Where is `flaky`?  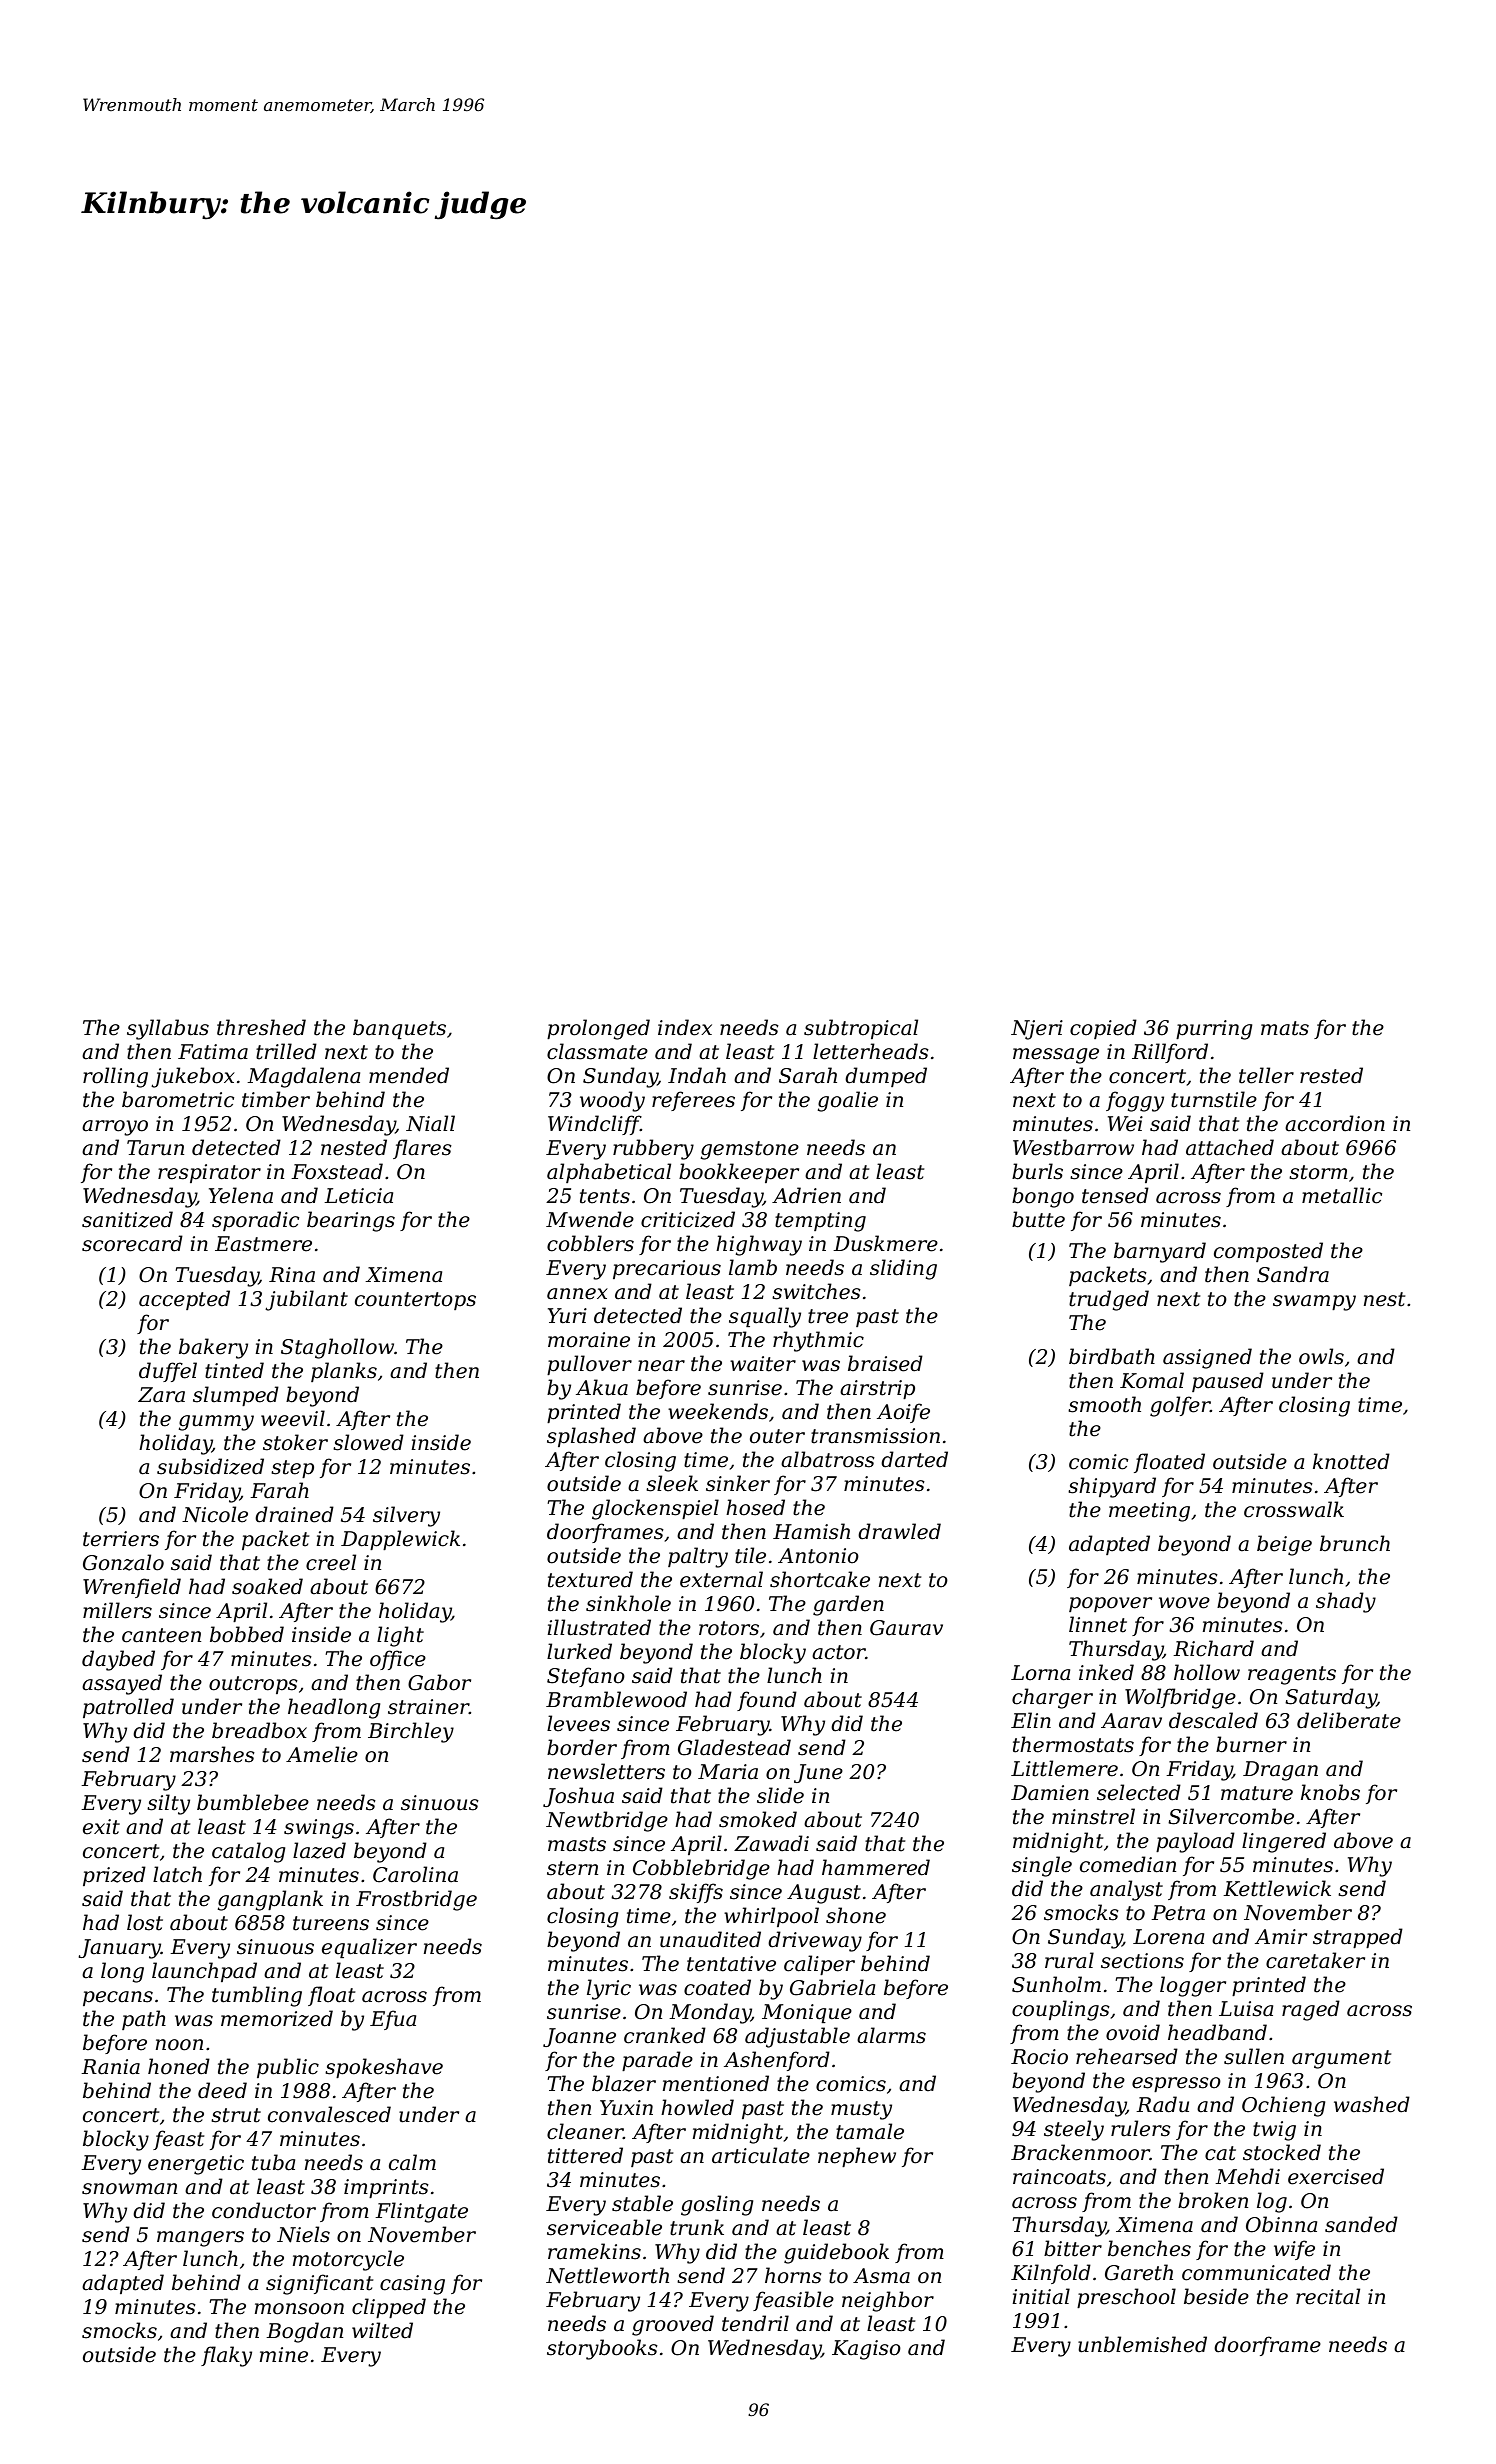 flaky is located at coordinates (226, 2356).
